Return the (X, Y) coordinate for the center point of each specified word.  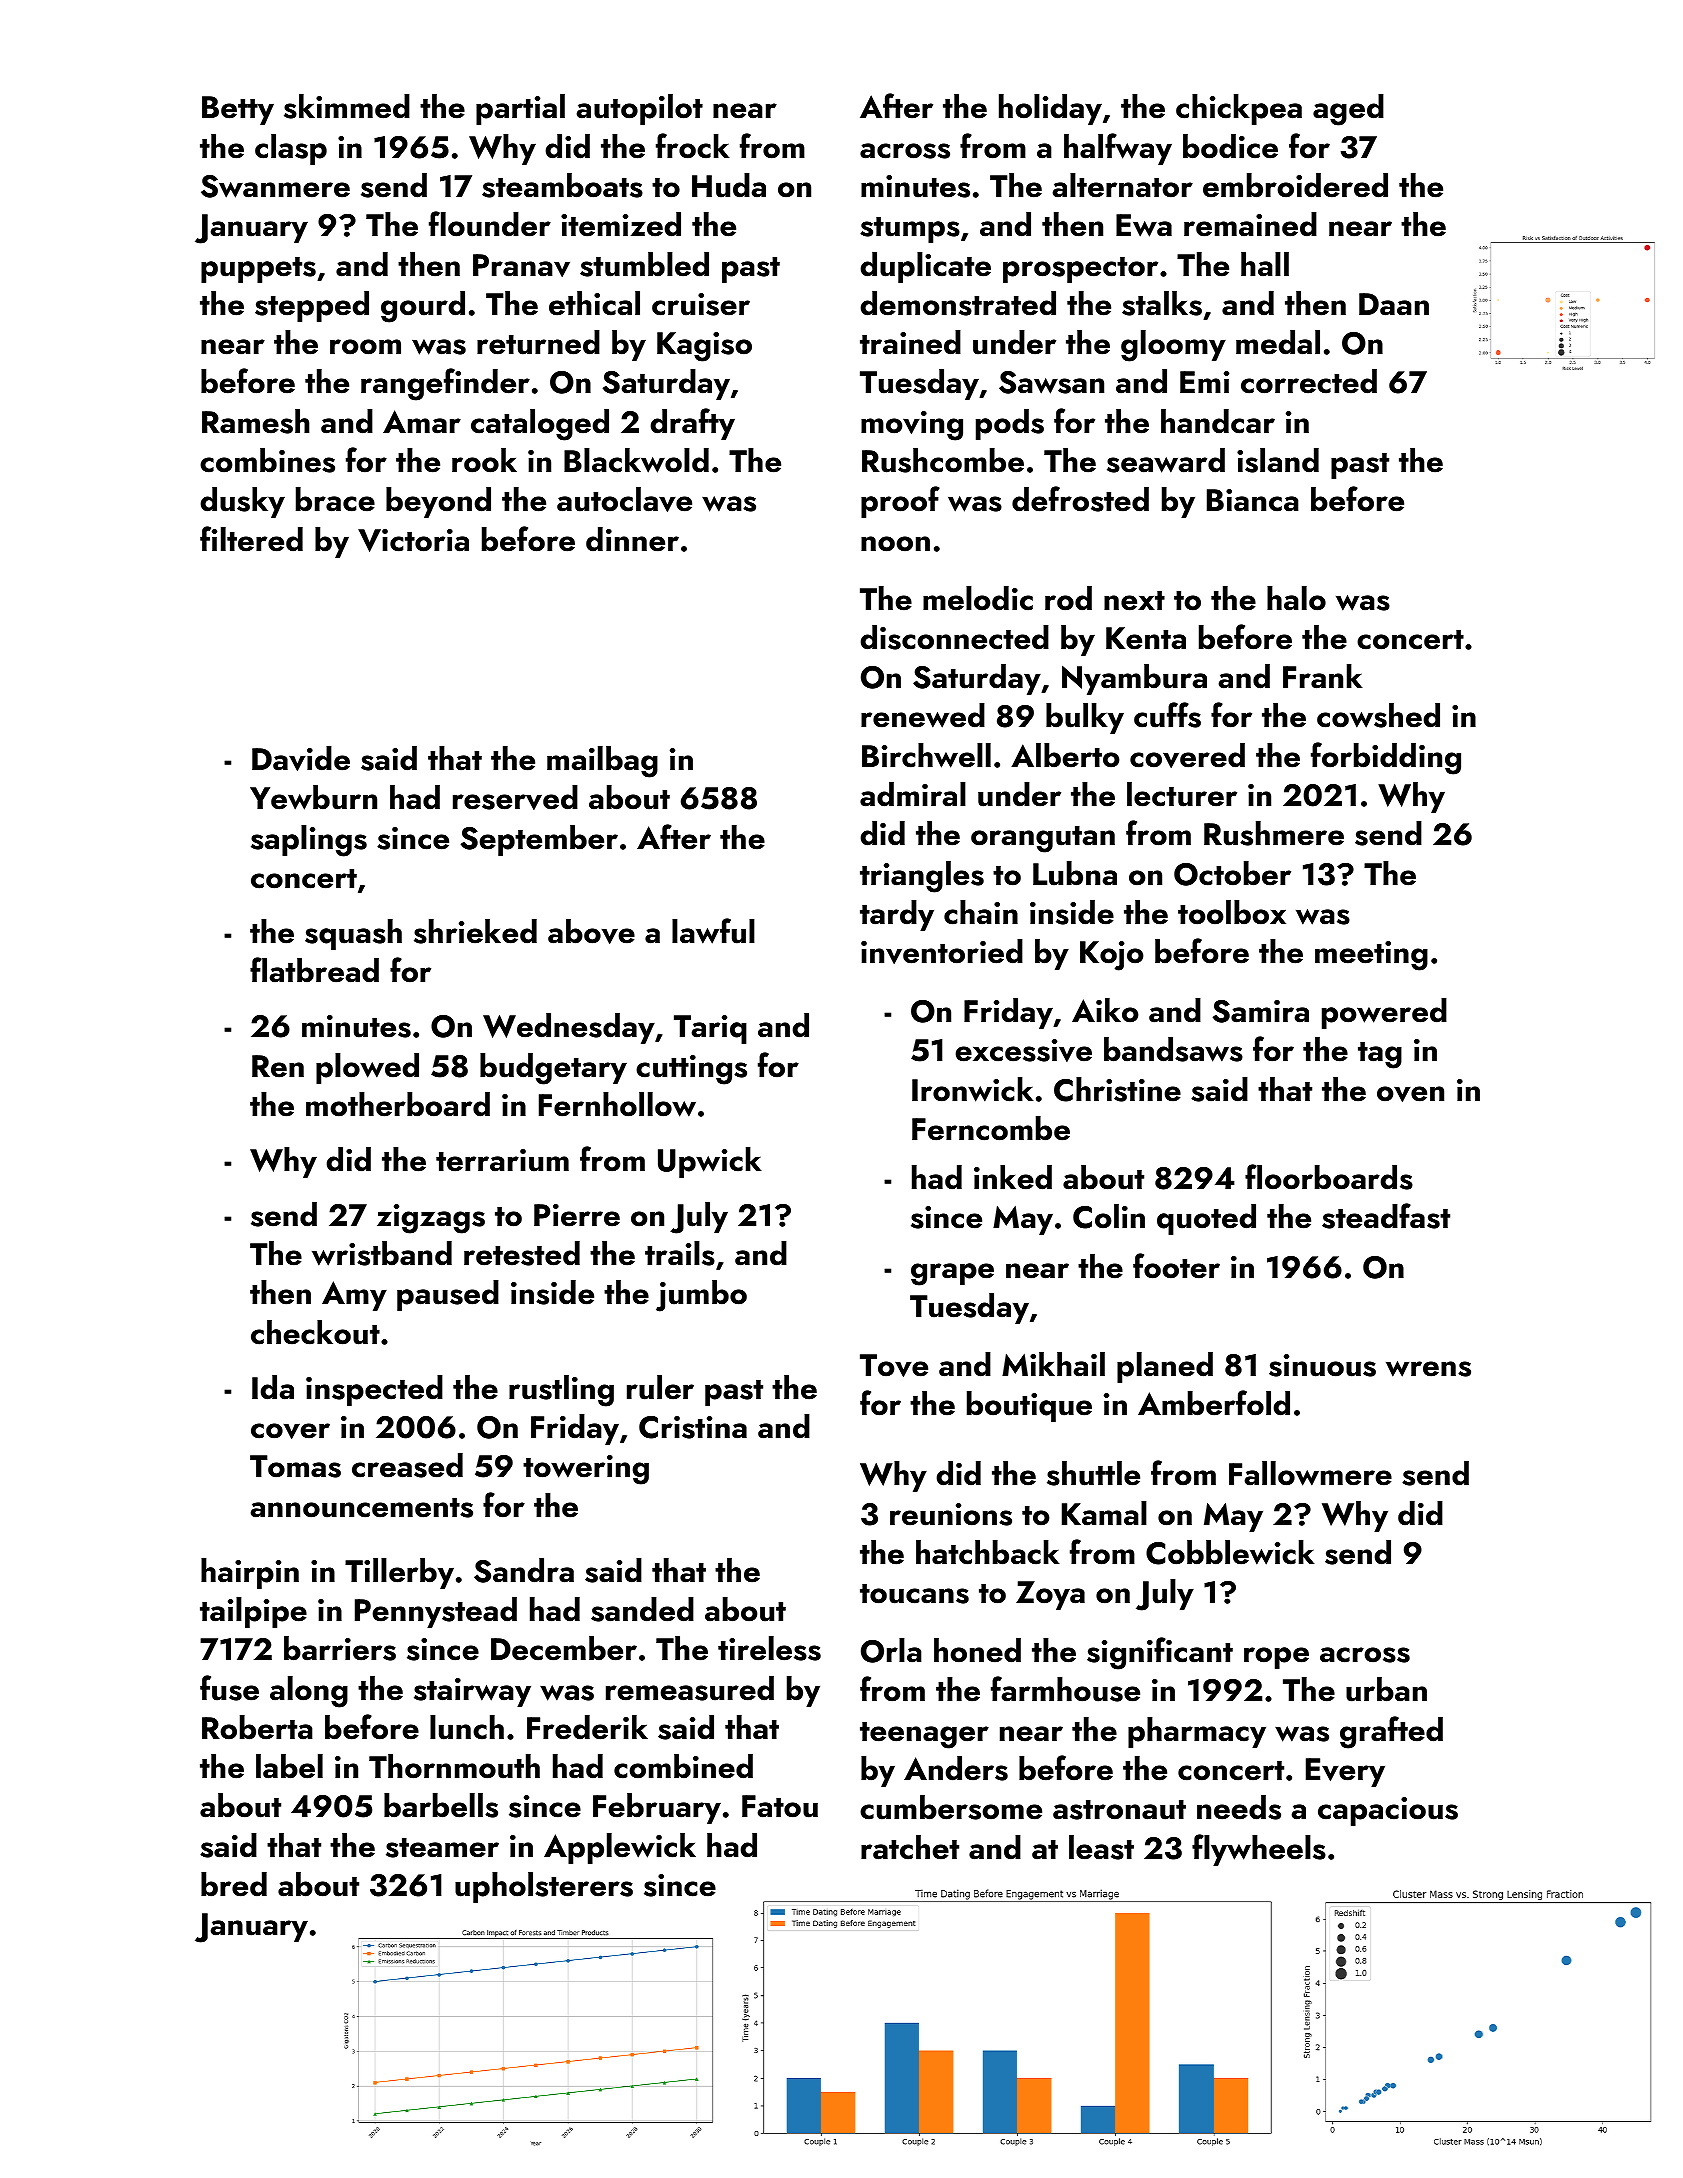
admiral (913, 794)
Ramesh (256, 421)
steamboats (562, 185)
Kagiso (704, 347)
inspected (374, 1390)
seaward (1166, 460)
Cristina (693, 1427)
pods (1010, 424)
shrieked (475, 931)
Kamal (1104, 1513)
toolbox (1232, 912)
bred (234, 1884)
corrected (1309, 381)
